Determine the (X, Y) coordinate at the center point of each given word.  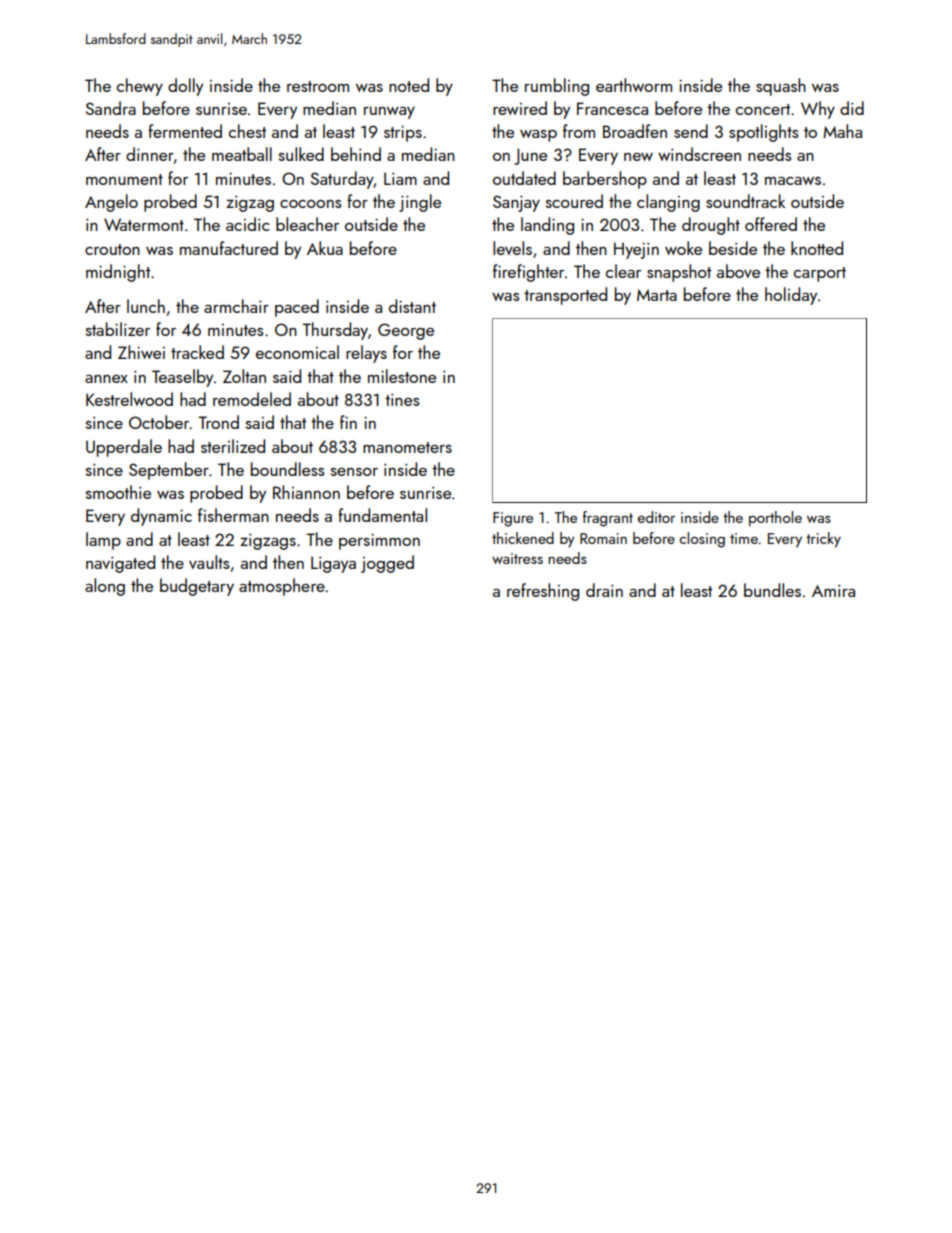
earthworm (634, 85)
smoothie (118, 492)
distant (412, 306)
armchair (236, 306)
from (579, 131)
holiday (791, 296)
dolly (185, 87)
